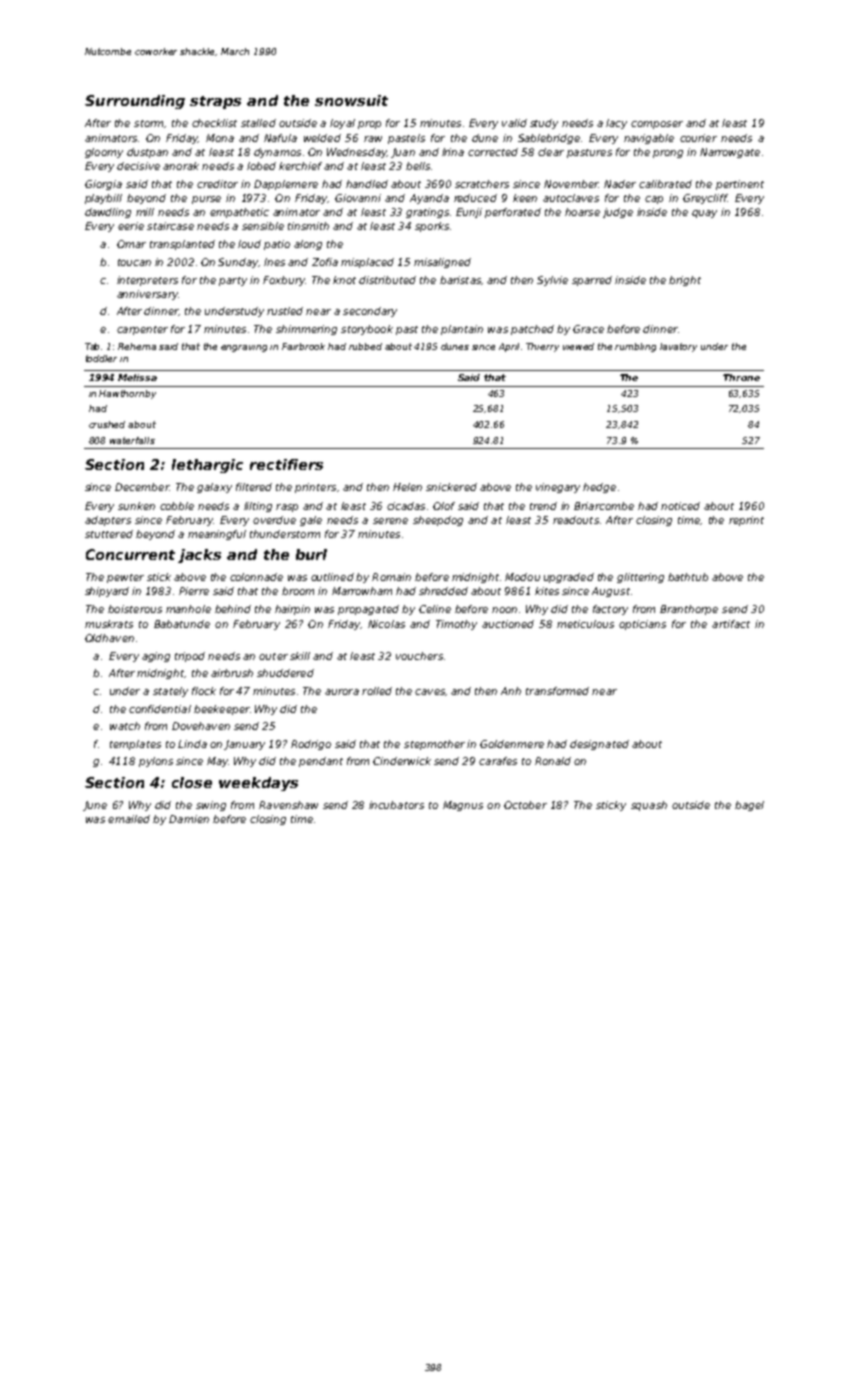 This screenshot has height=1400, width=849. I want to click on sparred, so click(592, 281).
